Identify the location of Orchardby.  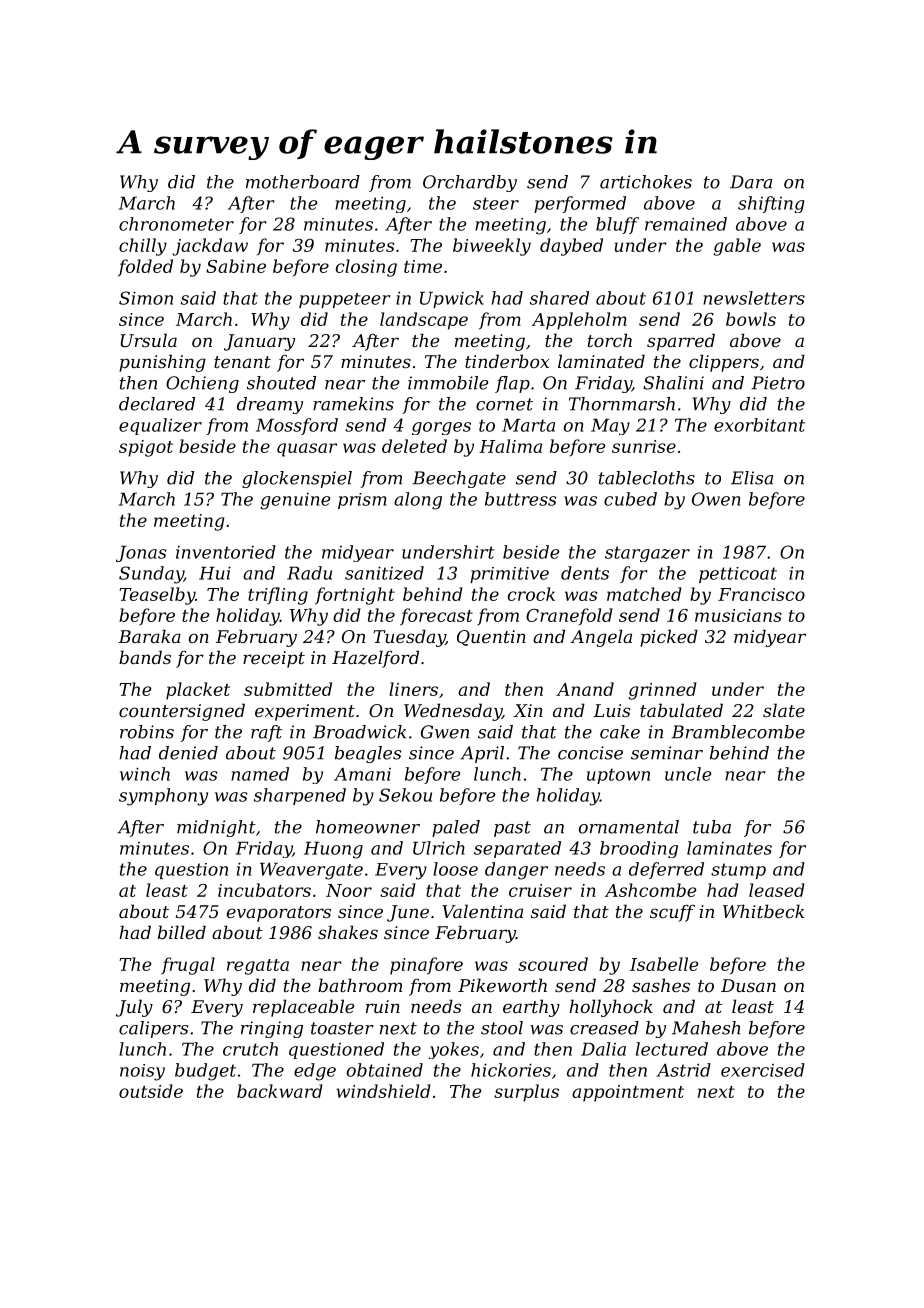
(470, 183).
